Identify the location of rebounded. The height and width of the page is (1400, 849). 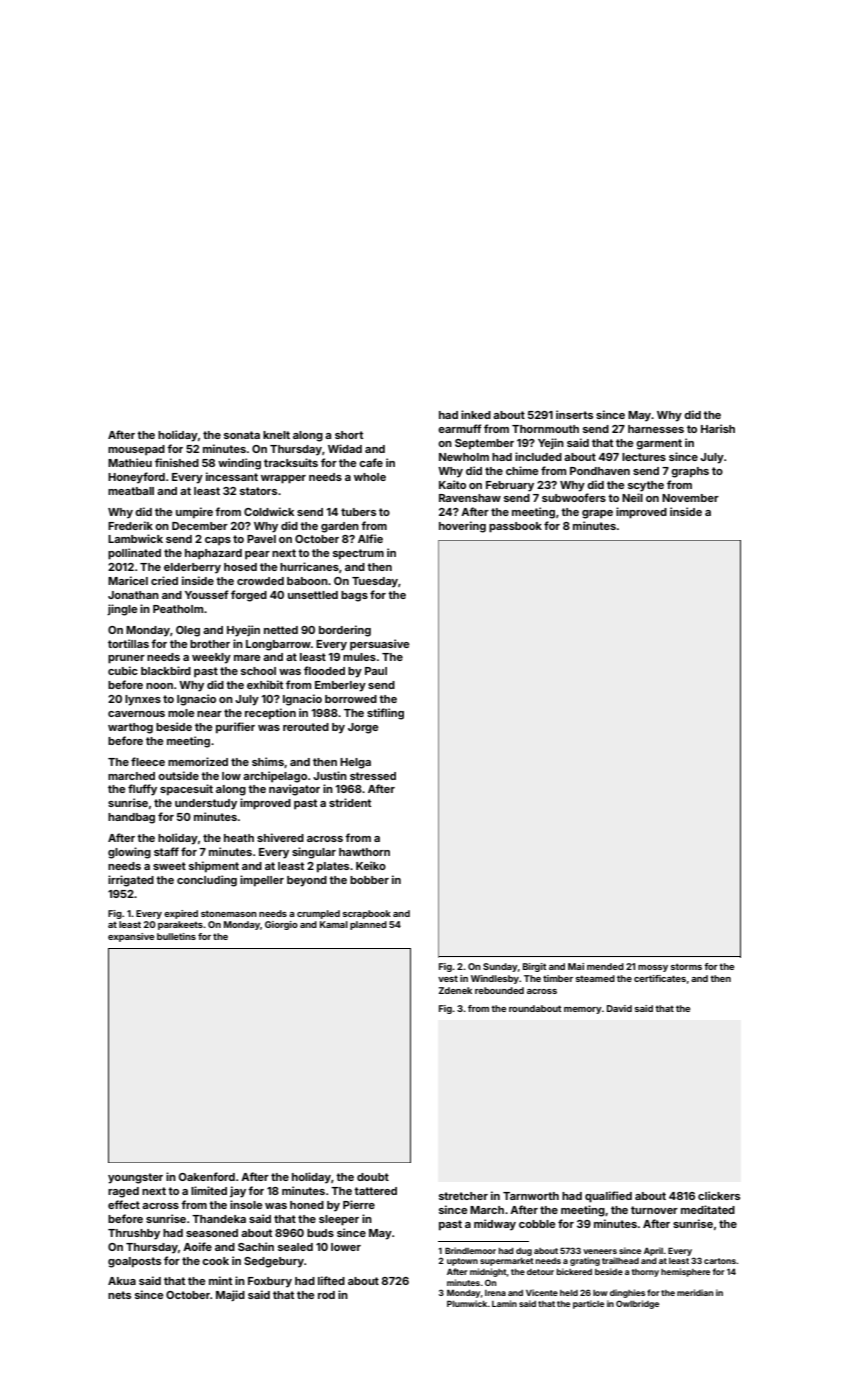
(499, 990).
